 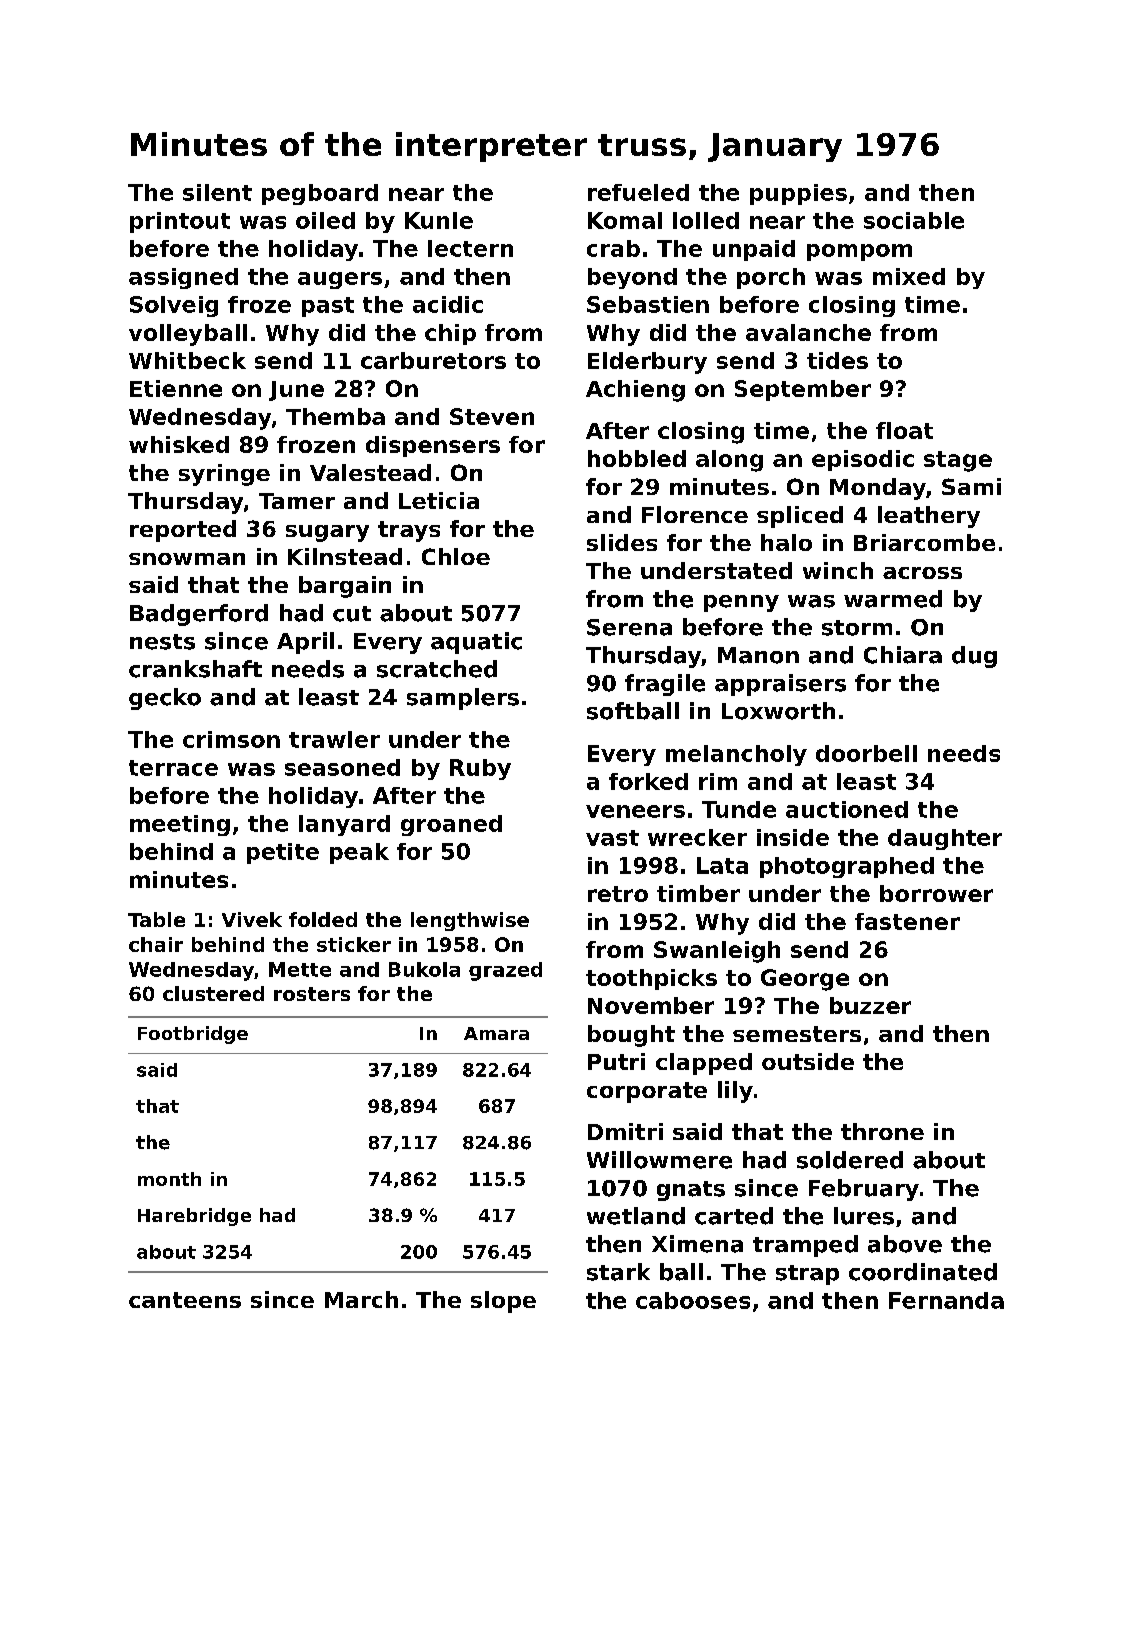 What do you see at coordinates (870, 1005) in the document?
I see `buzzer` at bounding box center [870, 1005].
